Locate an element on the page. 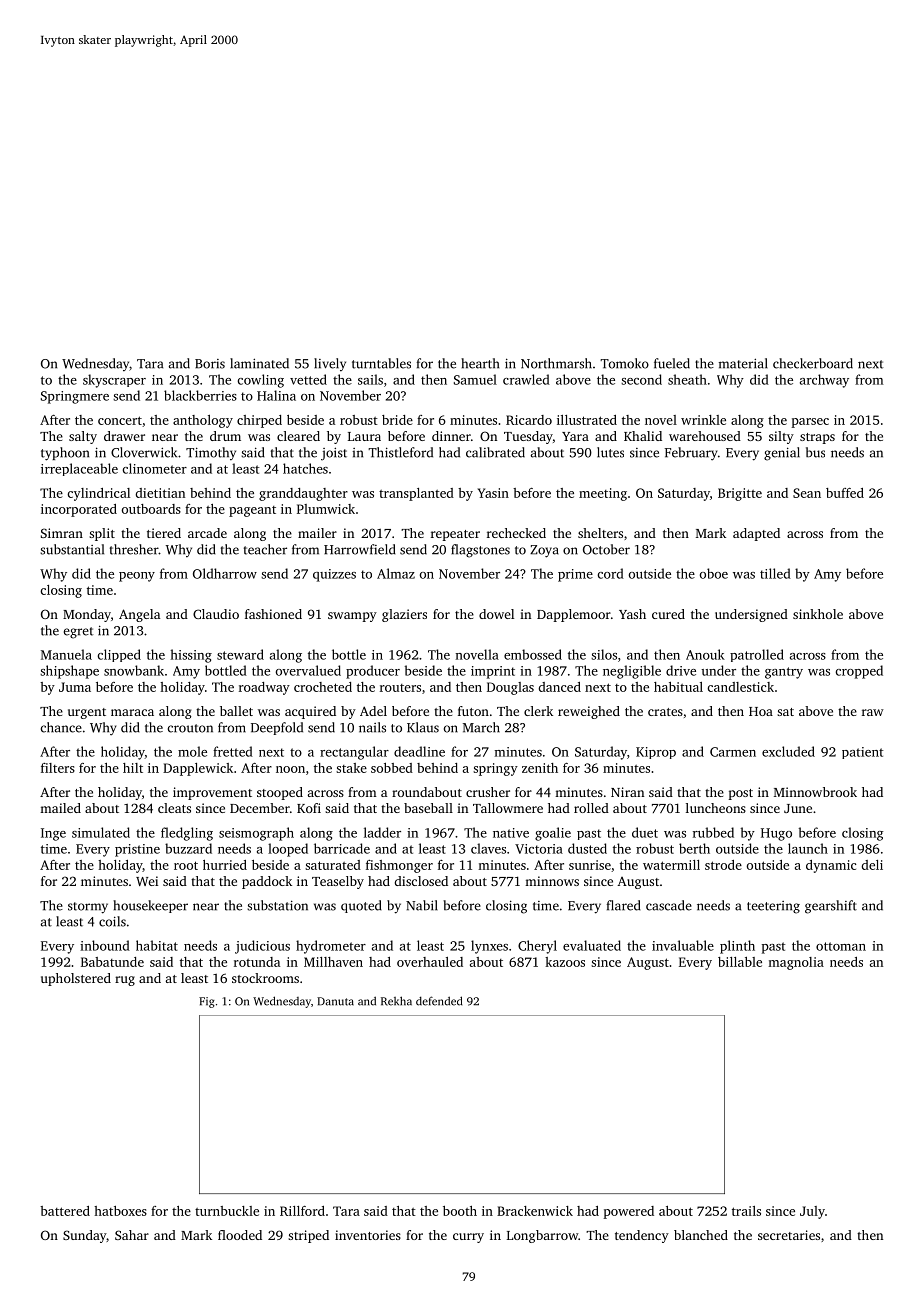 The image size is (924, 1308). teacher is located at coordinates (265, 549).
